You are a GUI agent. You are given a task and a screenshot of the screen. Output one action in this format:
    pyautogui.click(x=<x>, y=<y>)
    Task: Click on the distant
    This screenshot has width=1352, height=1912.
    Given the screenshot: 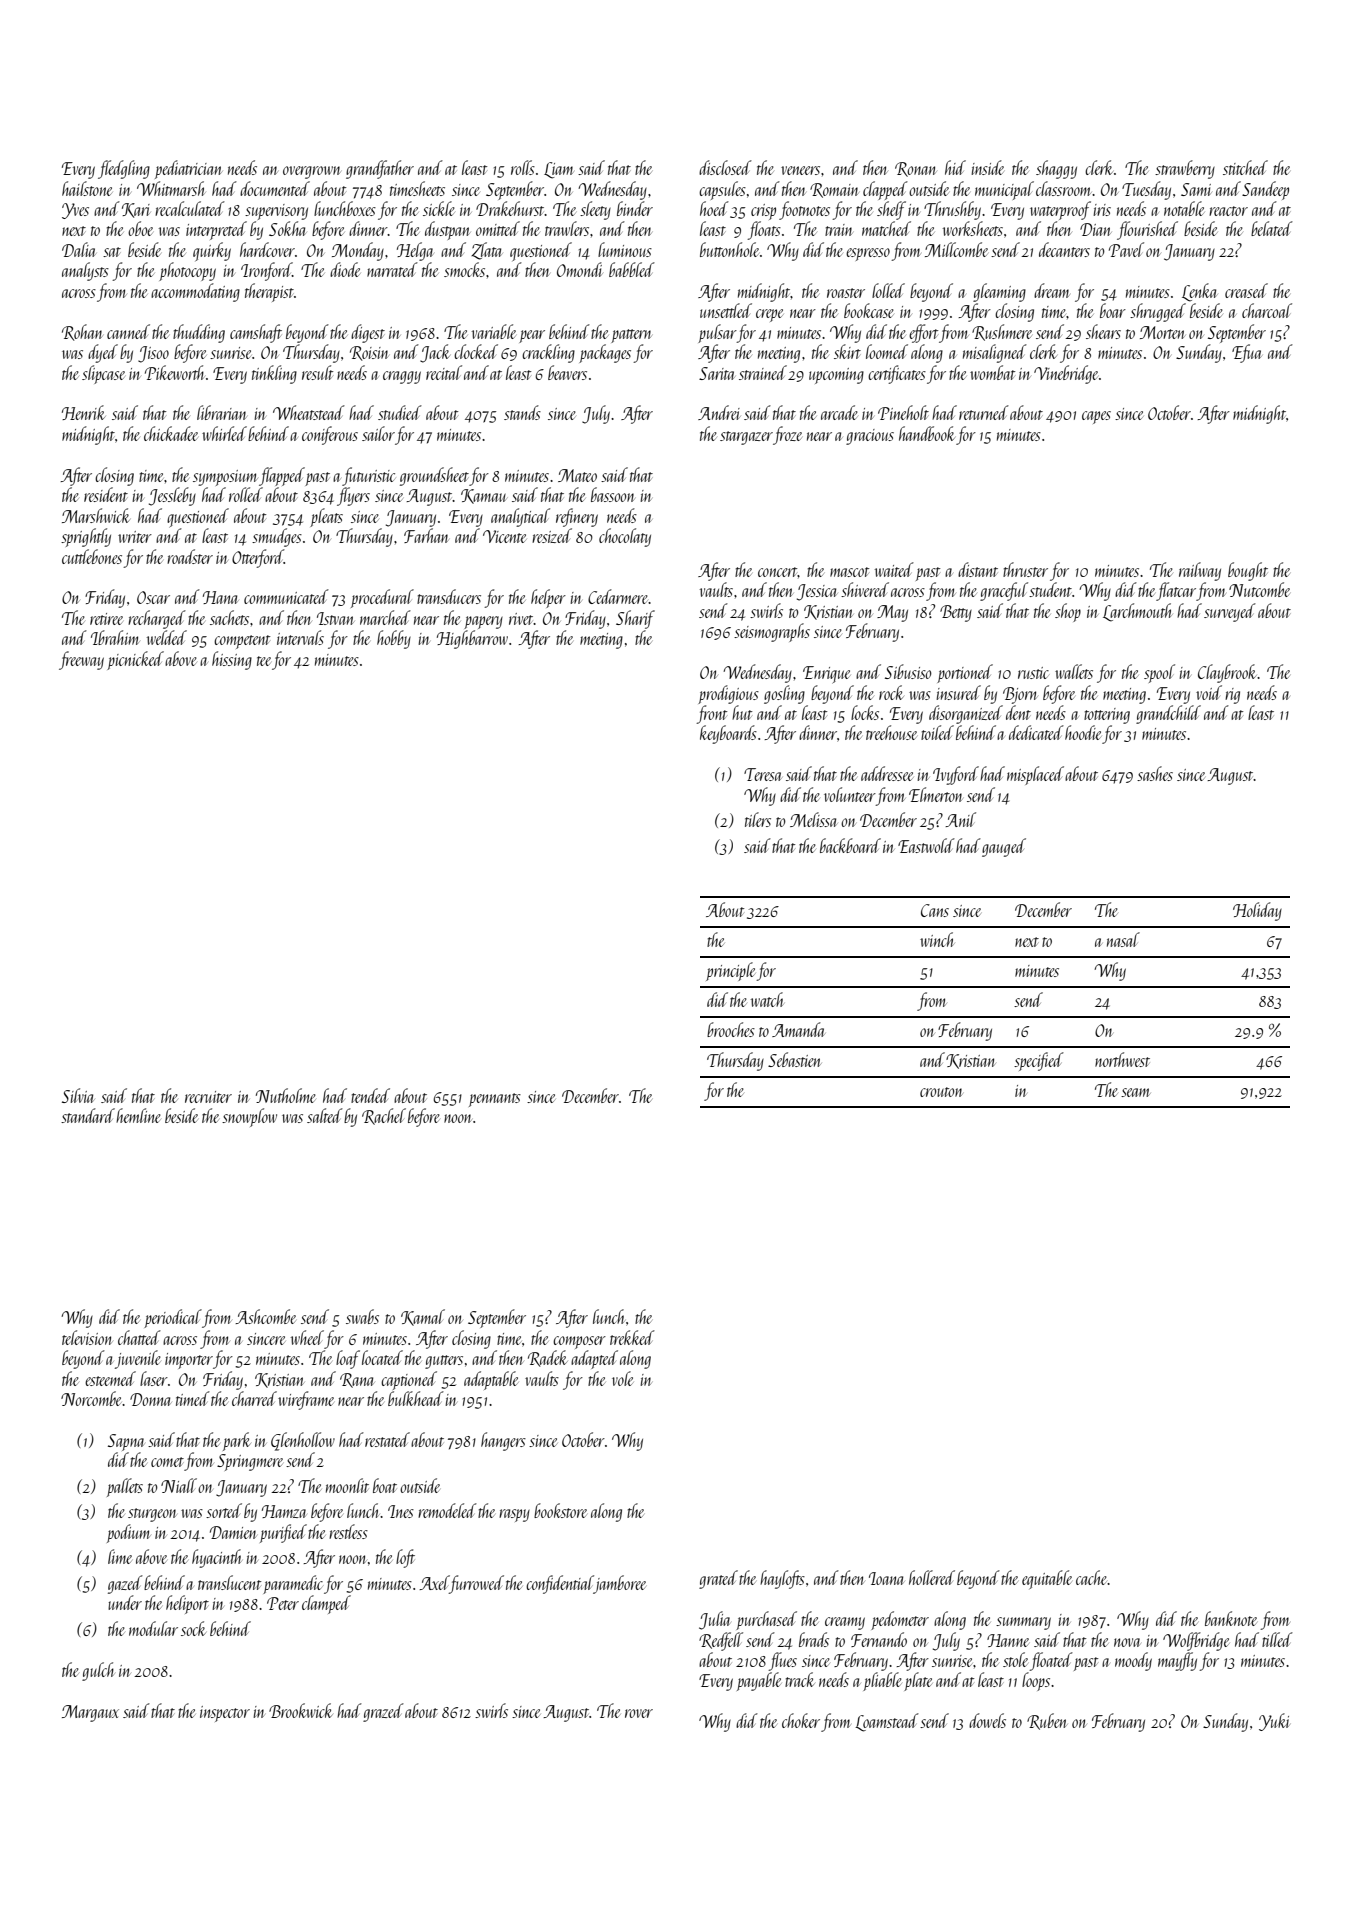 What is the action you would take?
    pyautogui.click(x=978, y=569)
